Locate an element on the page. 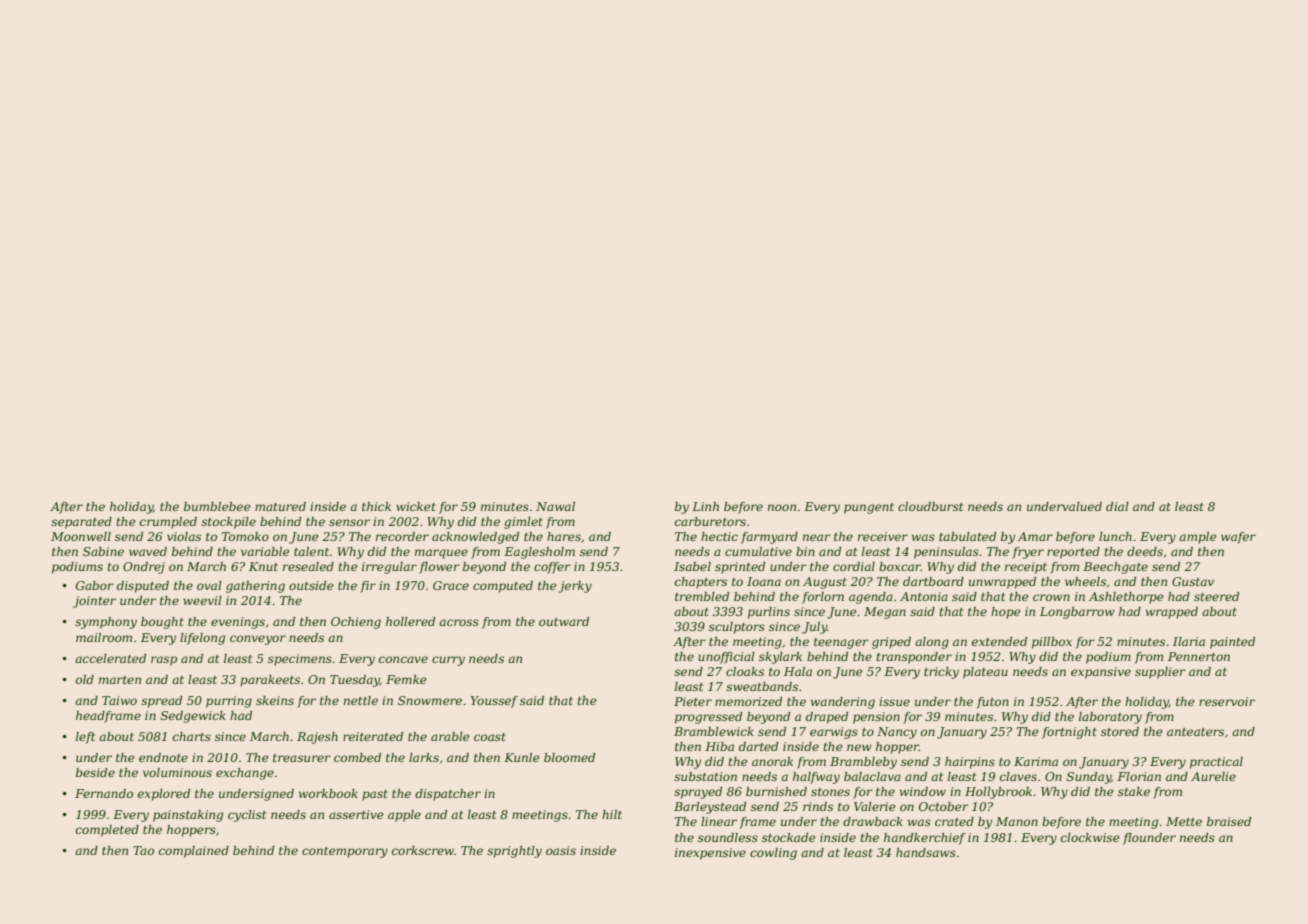 The image size is (1308, 924). painted is located at coordinates (1232, 643).
